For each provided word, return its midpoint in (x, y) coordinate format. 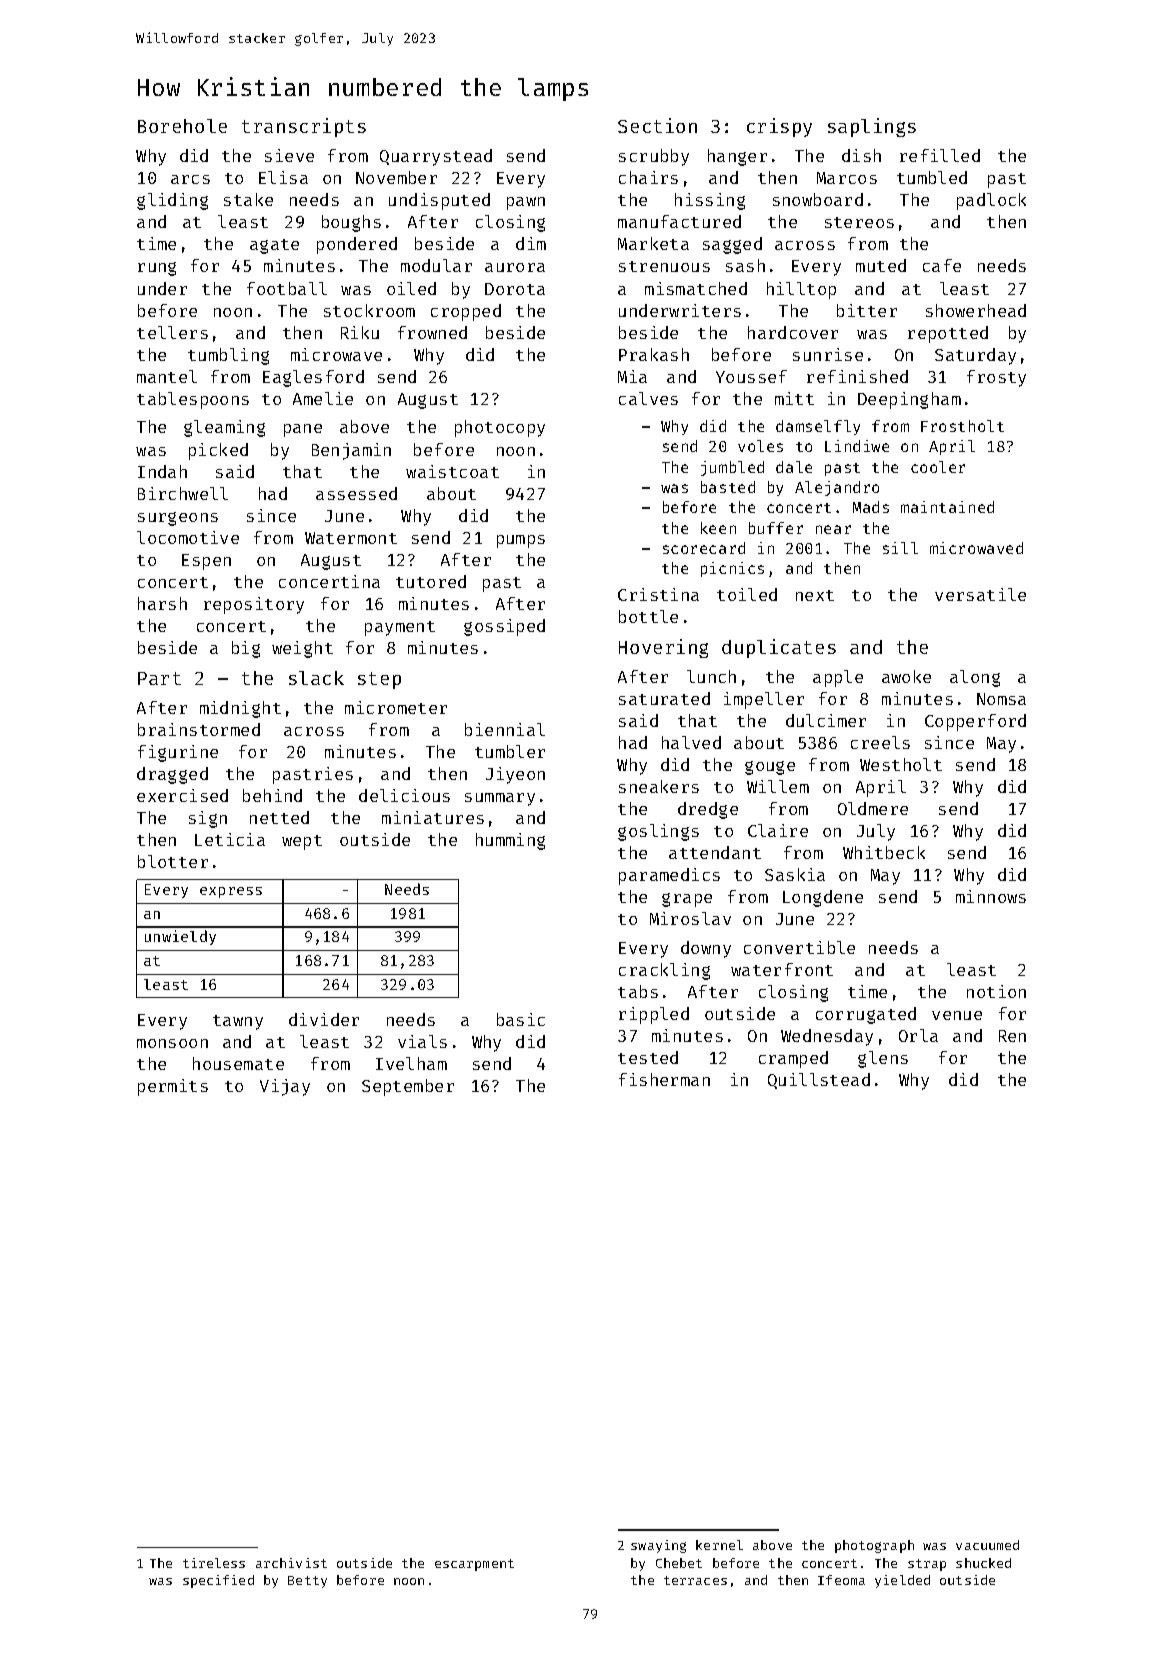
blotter (173, 861)
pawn (526, 203)
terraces (695, 1580)
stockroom (369, 310)
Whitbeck (884, 852)
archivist (291, 1563)
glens (883, 1059)
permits (173, 1087)
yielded (902, 1581)
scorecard (704, 548)
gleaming (224, 428)
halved (691, 742)
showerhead (976, 310)
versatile (980, 594)
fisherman (664, 1079)
